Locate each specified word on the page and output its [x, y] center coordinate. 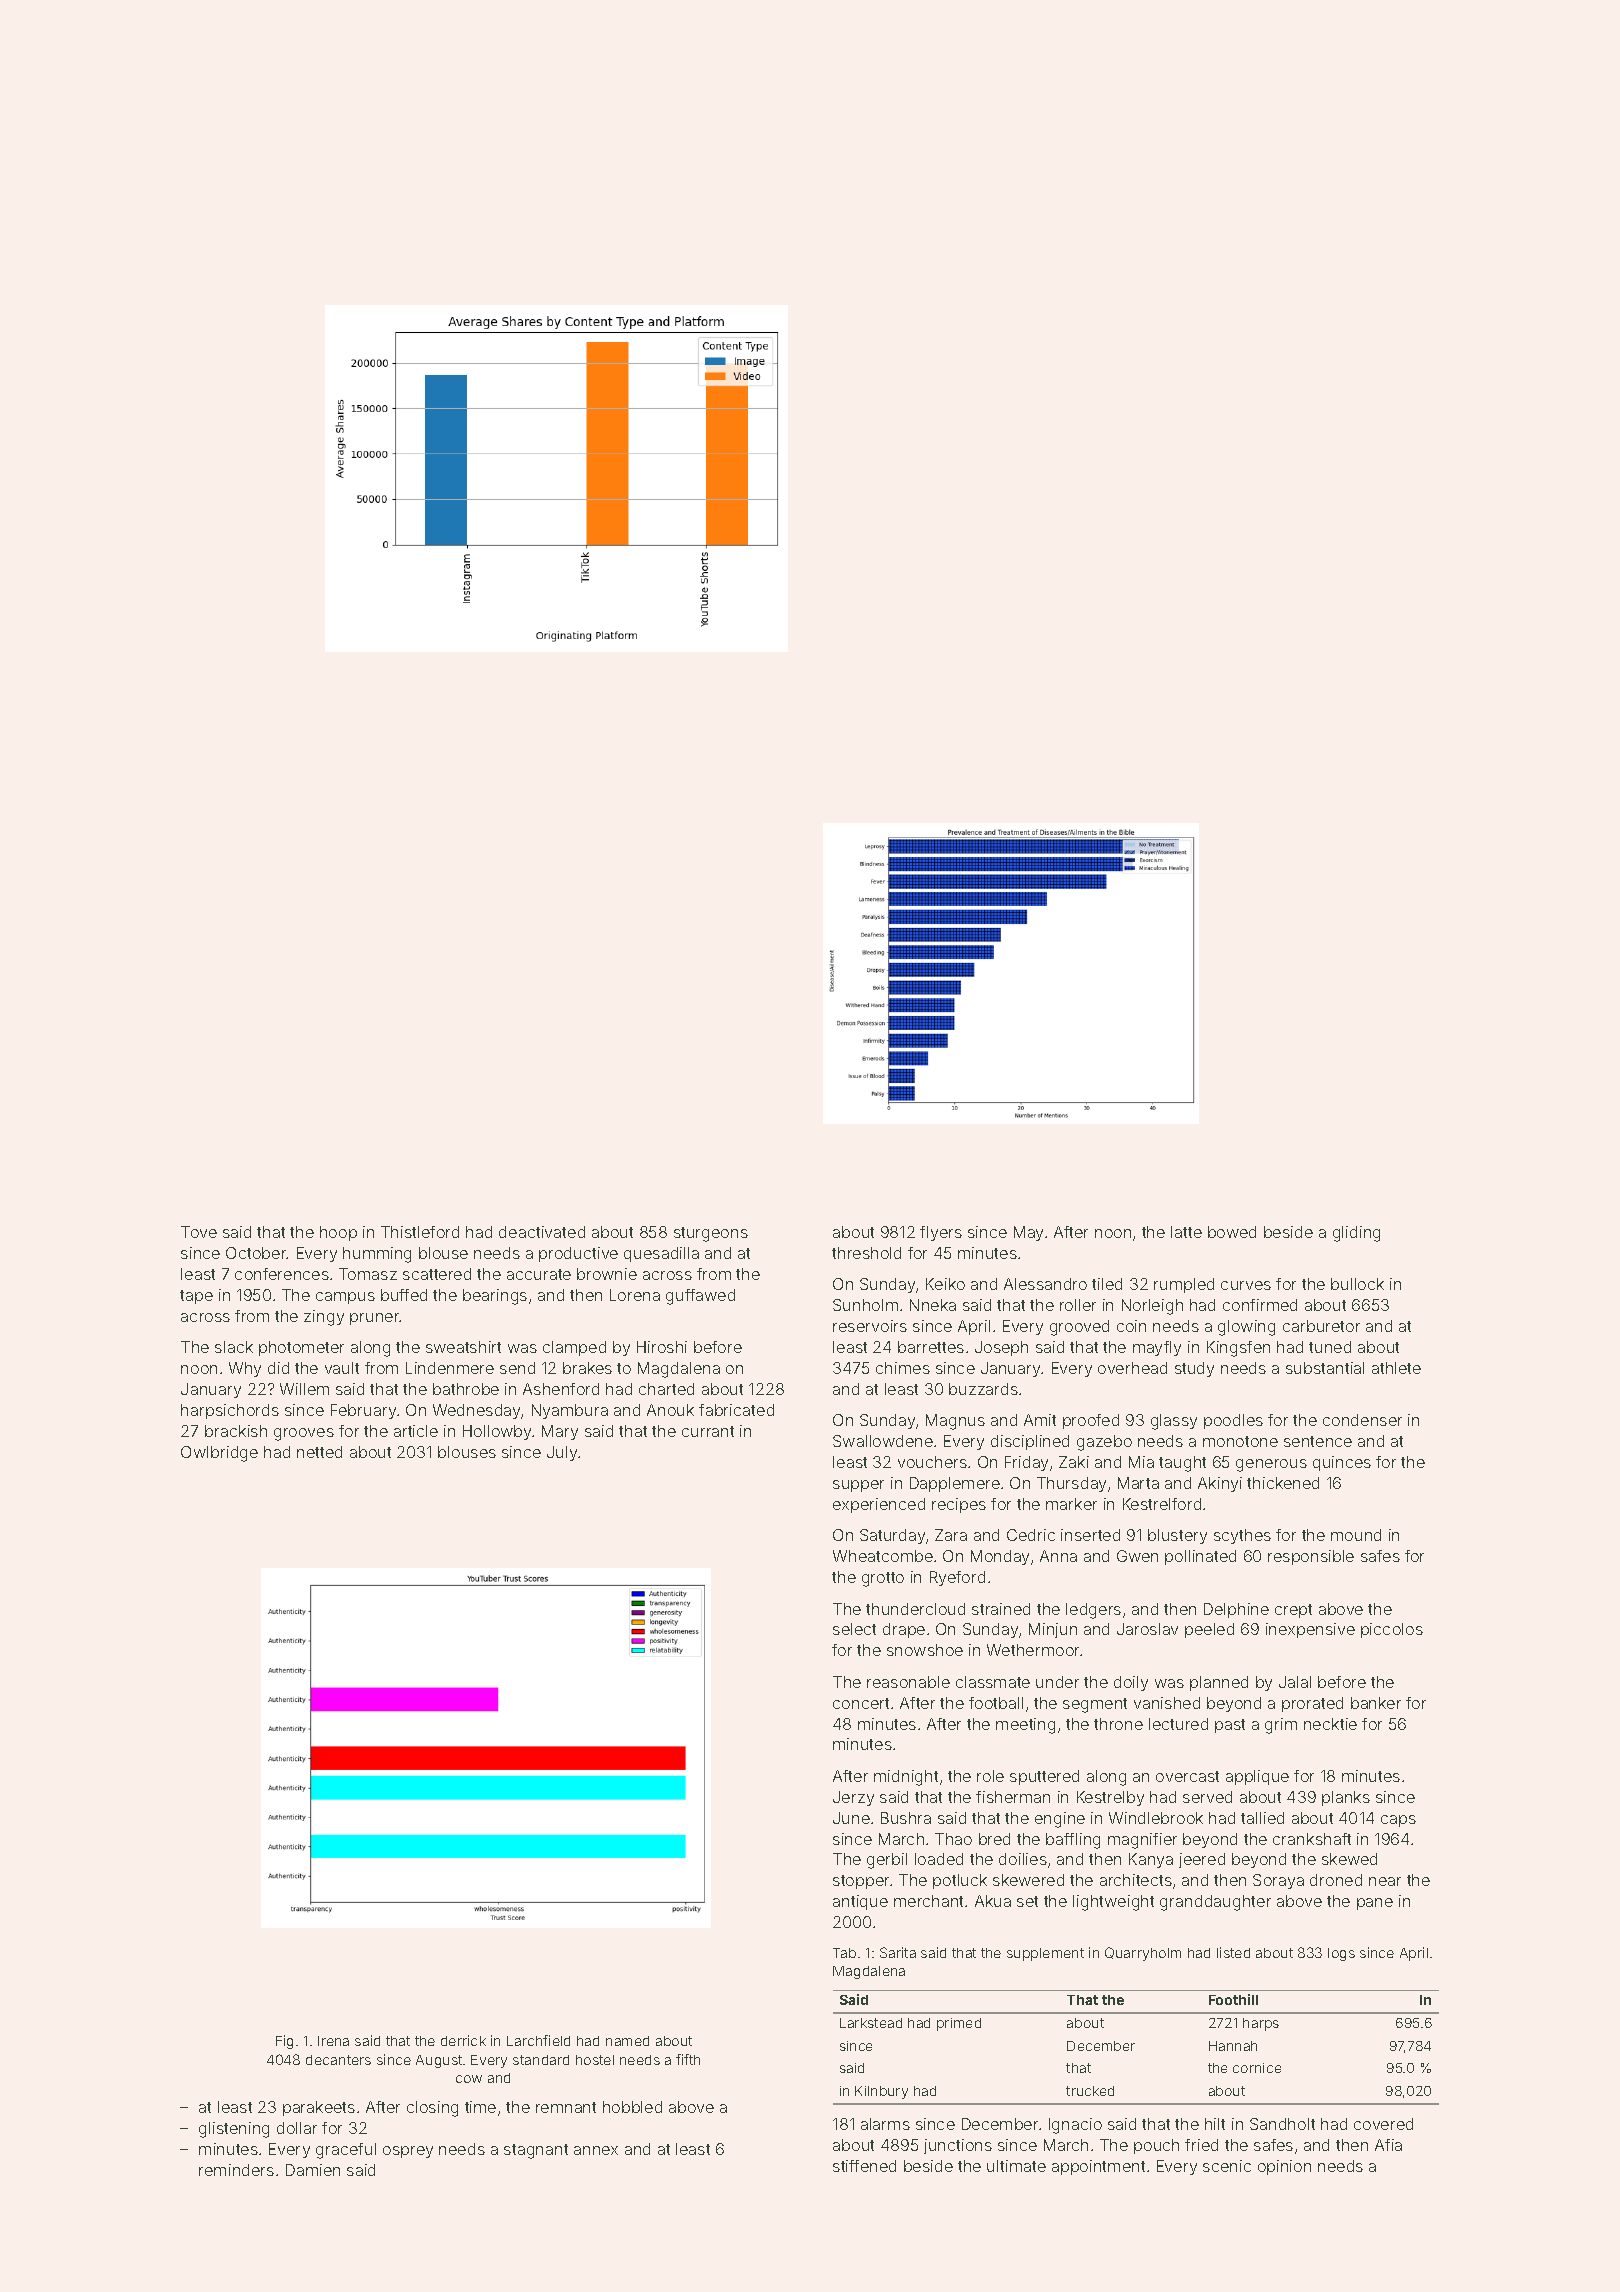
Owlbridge [219, 1454]
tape [196, 1297]
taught [1182, 1464]
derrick [463, 2040]
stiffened [864, 2166]
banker [1376, 1703]
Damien [313, 2170]
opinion [1284, 2167]
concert [861, 1703]
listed [1233, 1952]
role [990, 1776]
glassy [1174, 1422]
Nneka [933, 1305]
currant [708, 1431]
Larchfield [538, 2040]
